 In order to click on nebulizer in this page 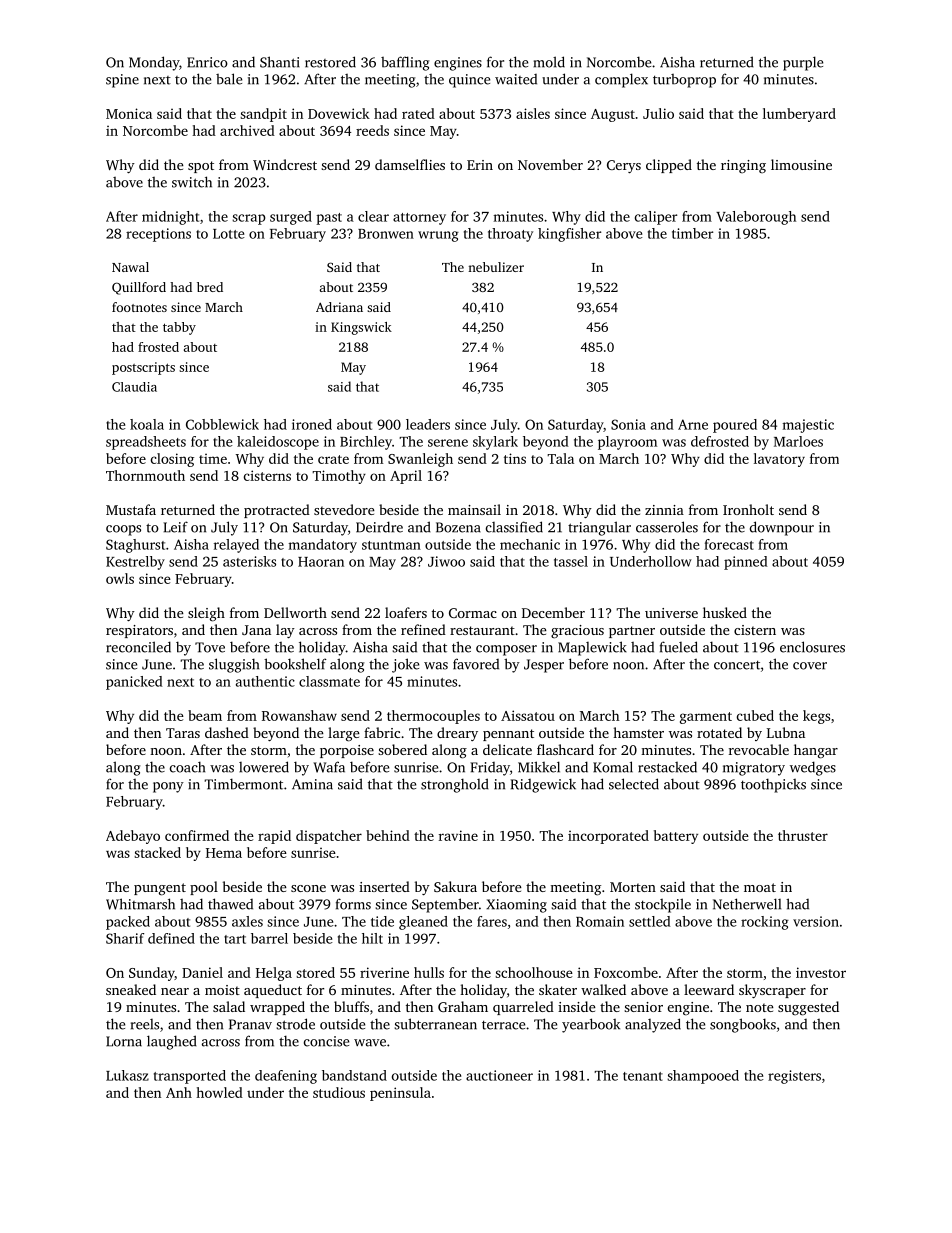, I will do `click(496, 267)`.
